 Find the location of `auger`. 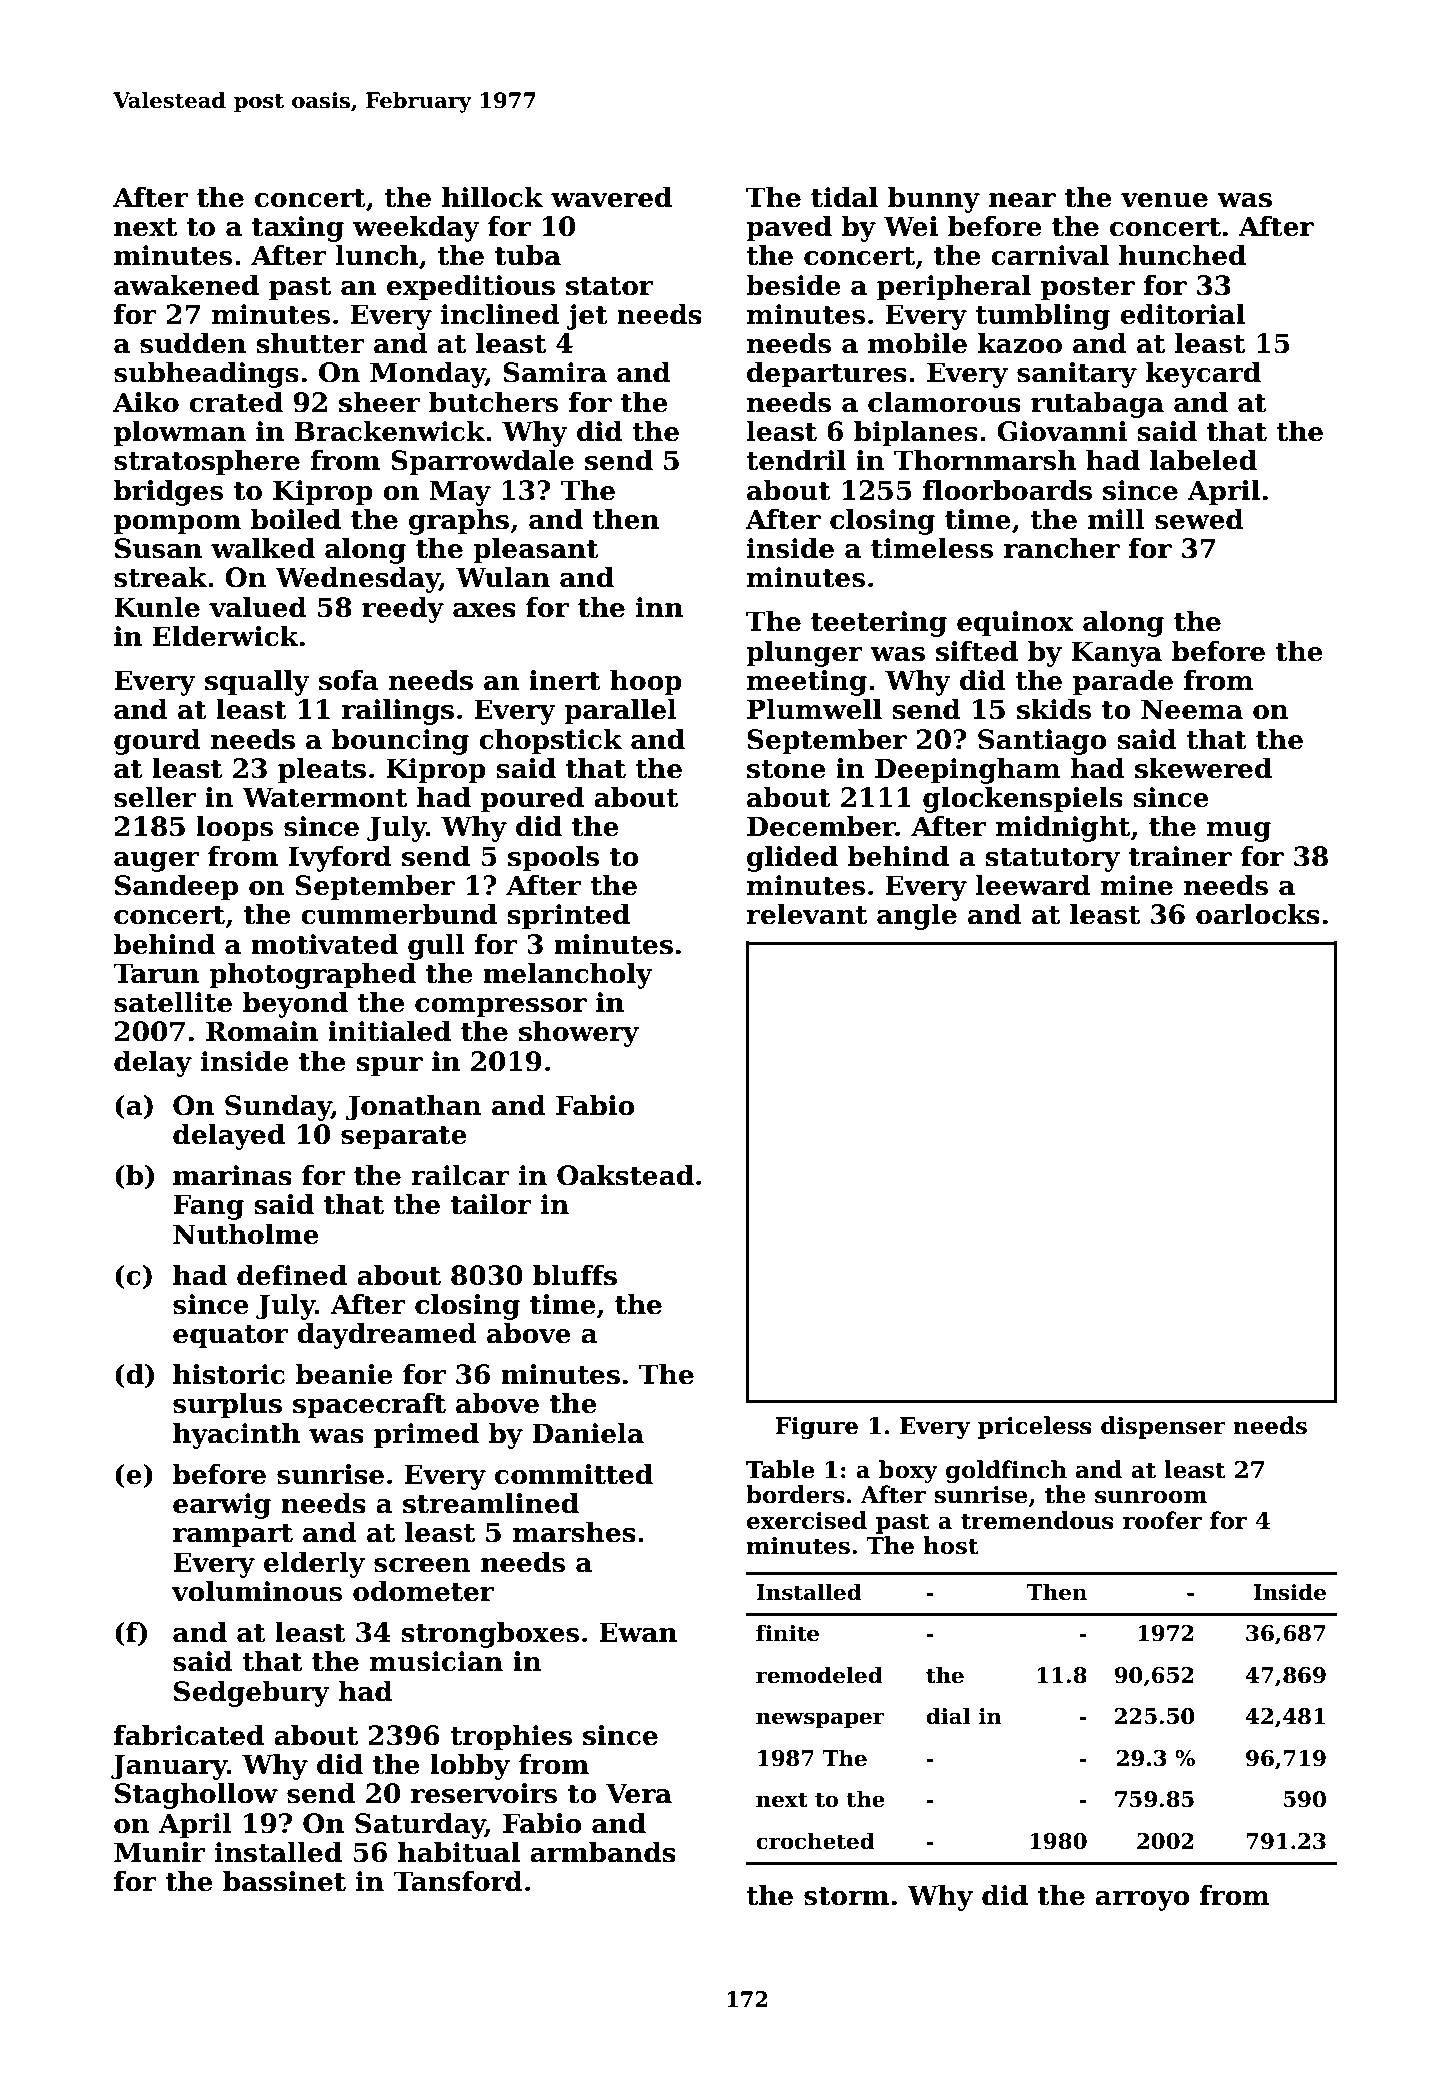

auger is located at coordinates (156, 862).
